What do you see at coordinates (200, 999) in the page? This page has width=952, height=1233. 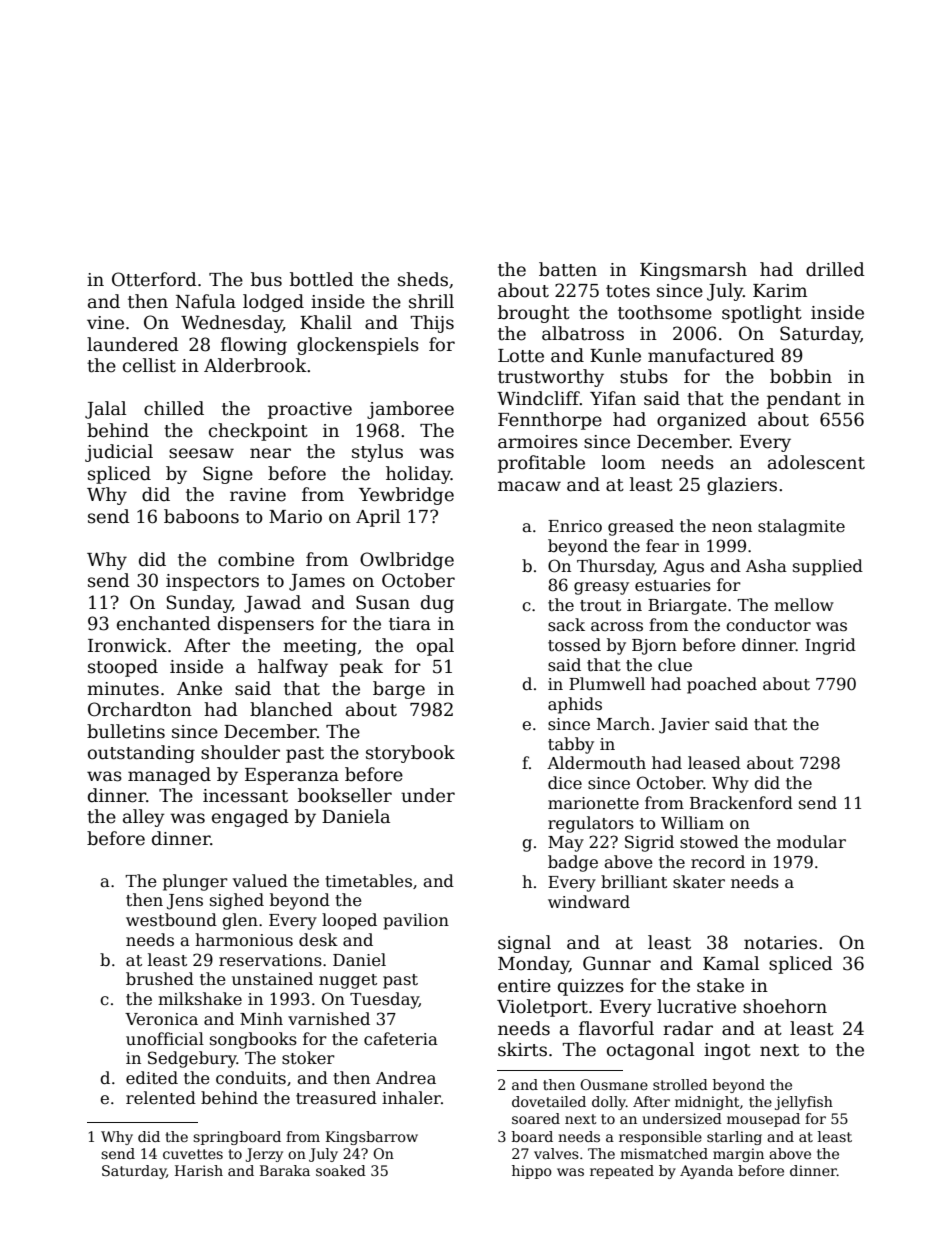 I see `milkshake` at bounding box center [200, 999].
